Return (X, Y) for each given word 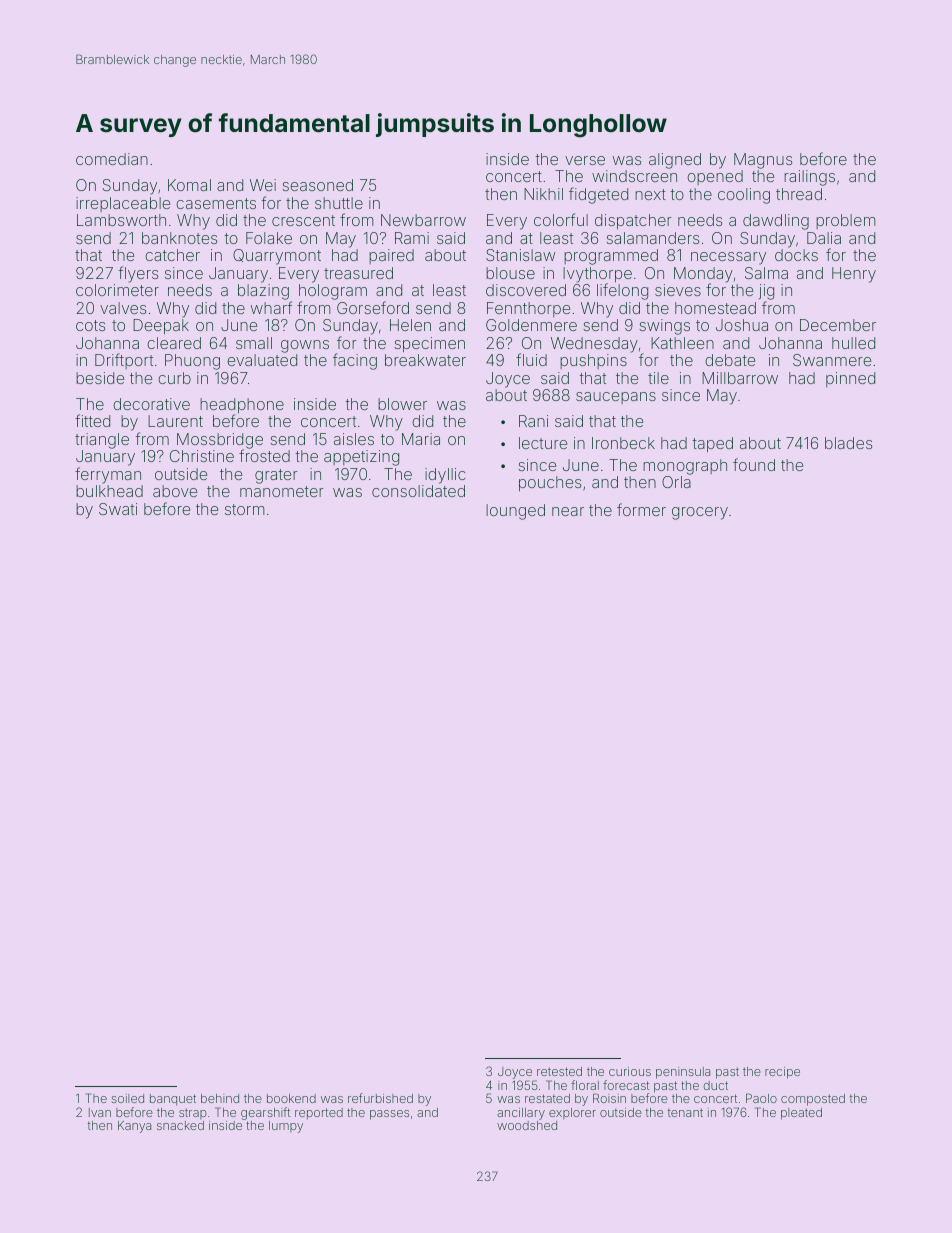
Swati (118, 509)
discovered (526, 290)
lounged (515, 512)
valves (123, 308)
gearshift (265, 1113)
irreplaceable (123, 204)
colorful (561, 219)
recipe (782, 1073)
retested (559, 1071)
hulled (853, 343)
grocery (700, 513)
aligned (675, 161)
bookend (291, 1098)
